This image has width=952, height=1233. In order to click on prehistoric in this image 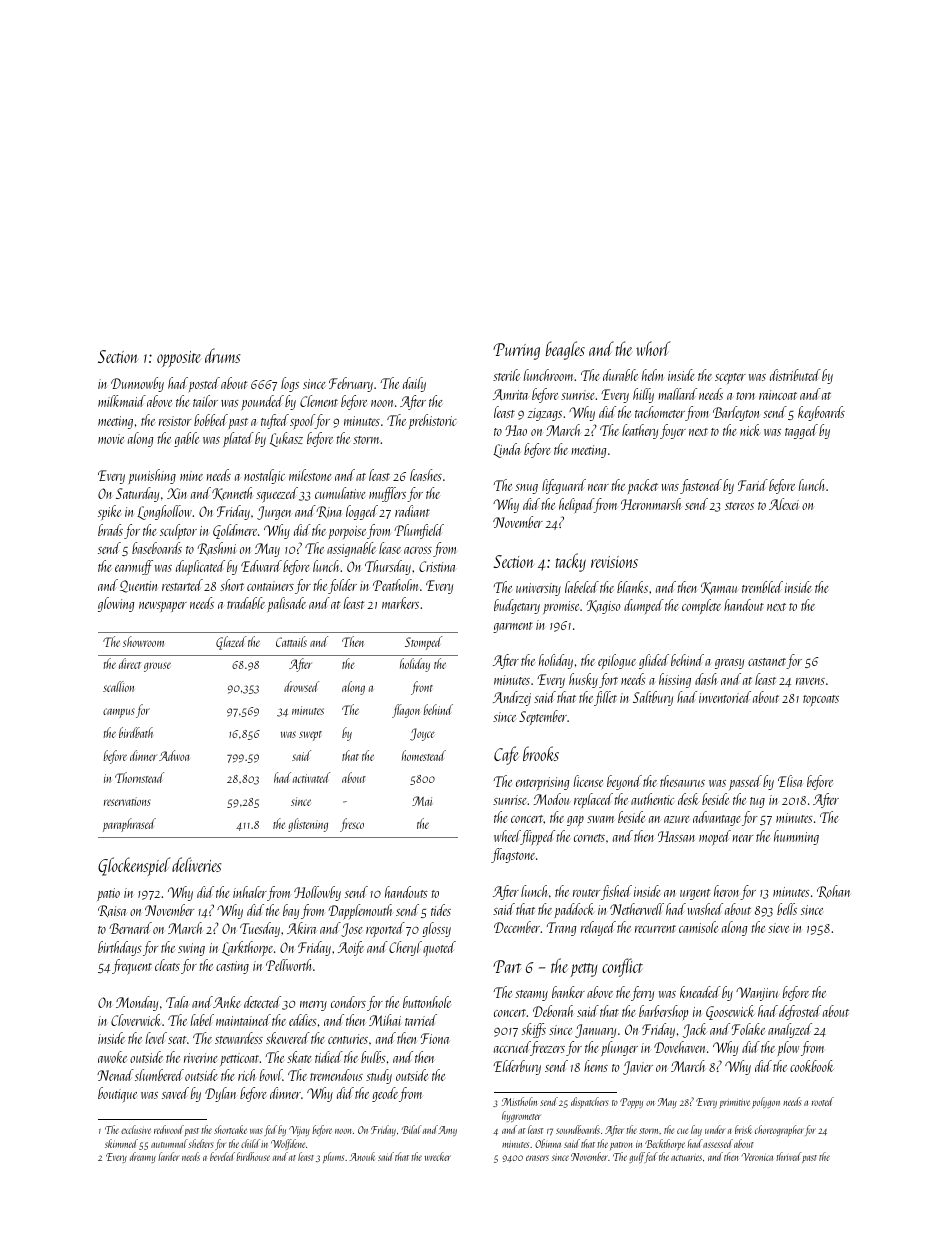, I will do `click(433, 421)`.
